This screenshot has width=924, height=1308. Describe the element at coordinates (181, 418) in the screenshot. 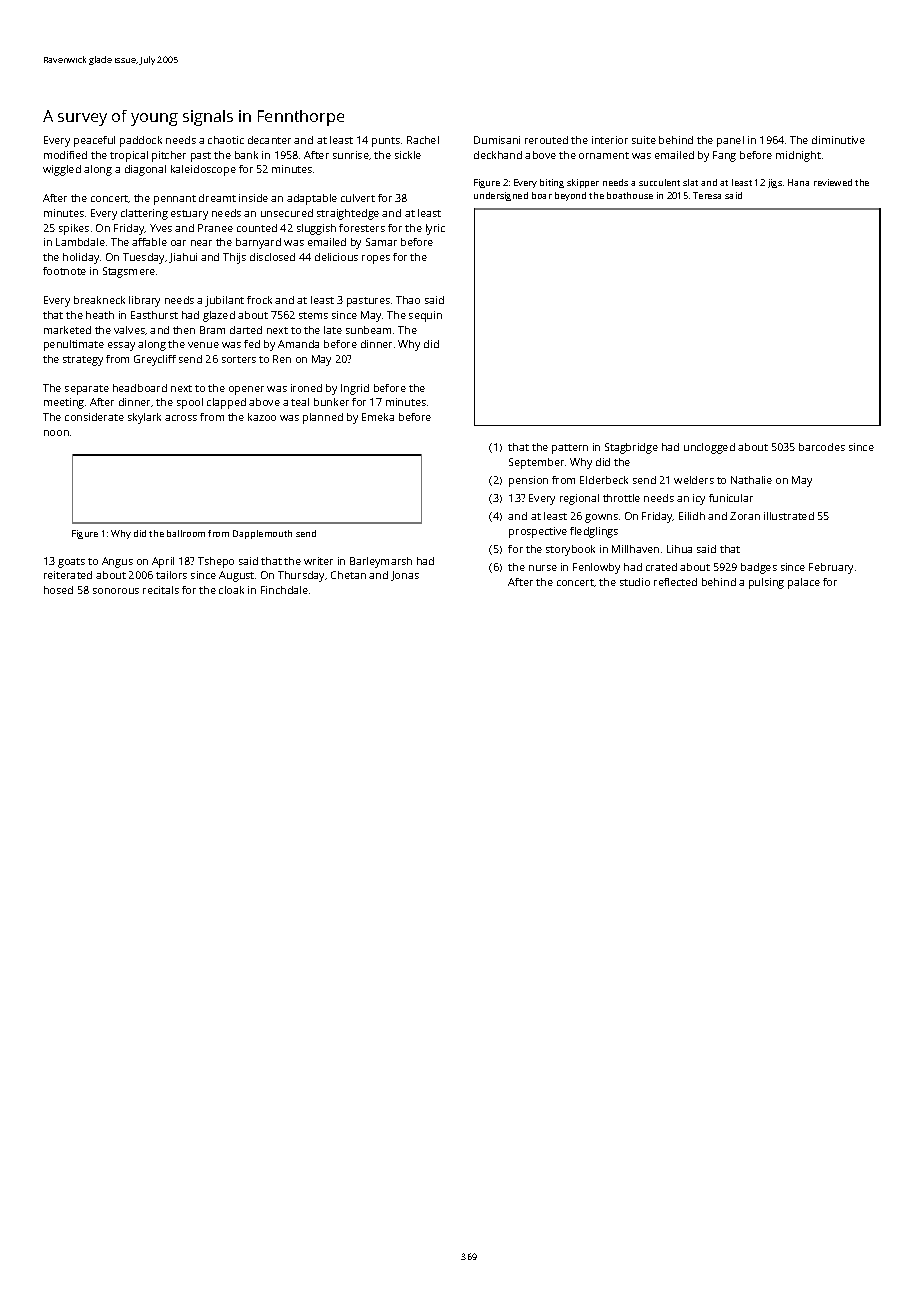

I see `across` at that location.
